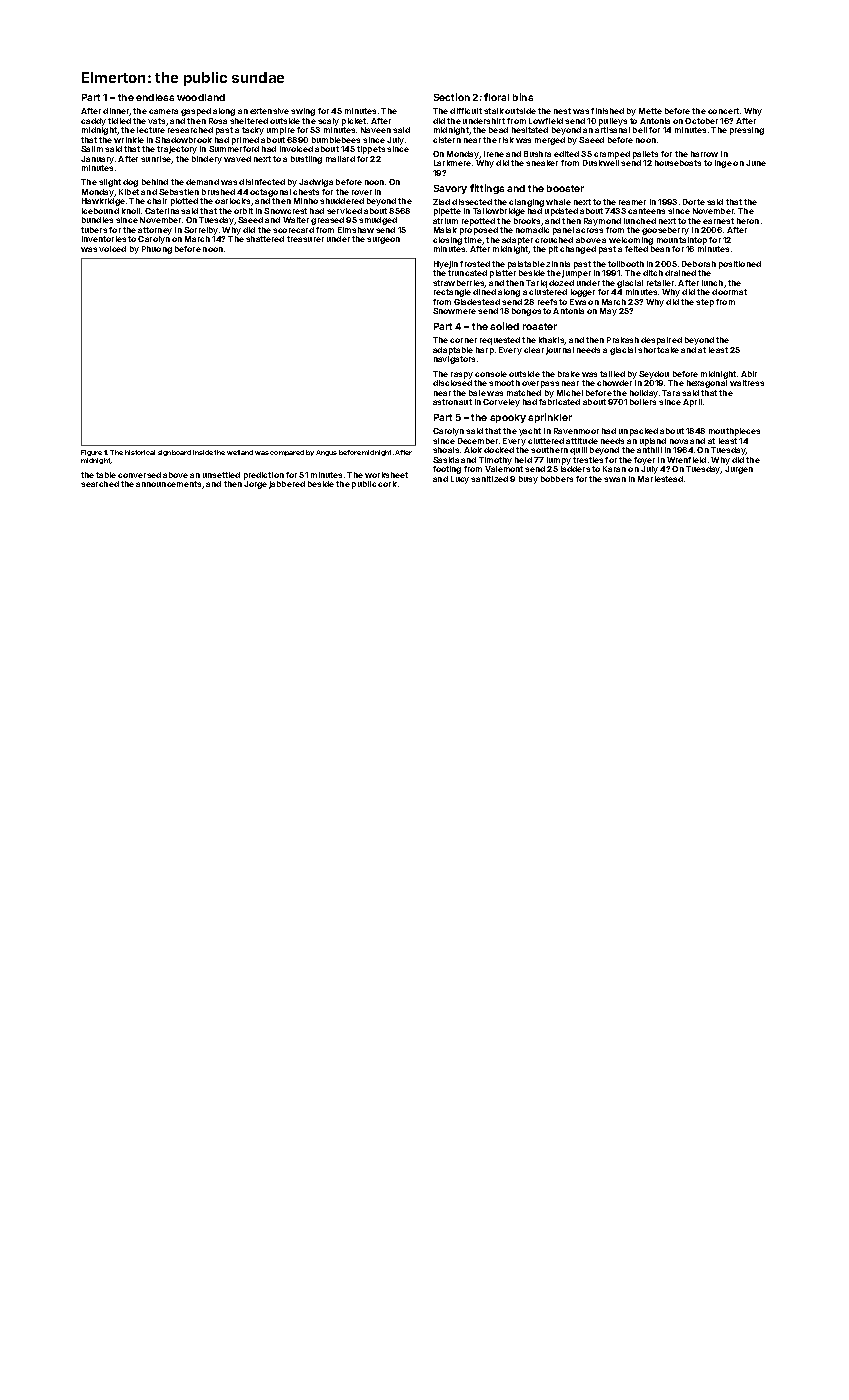 This document has height=1400, width=849. Describe the element at coordinates (168, 484) in the document. I see `announcements` at that location.
